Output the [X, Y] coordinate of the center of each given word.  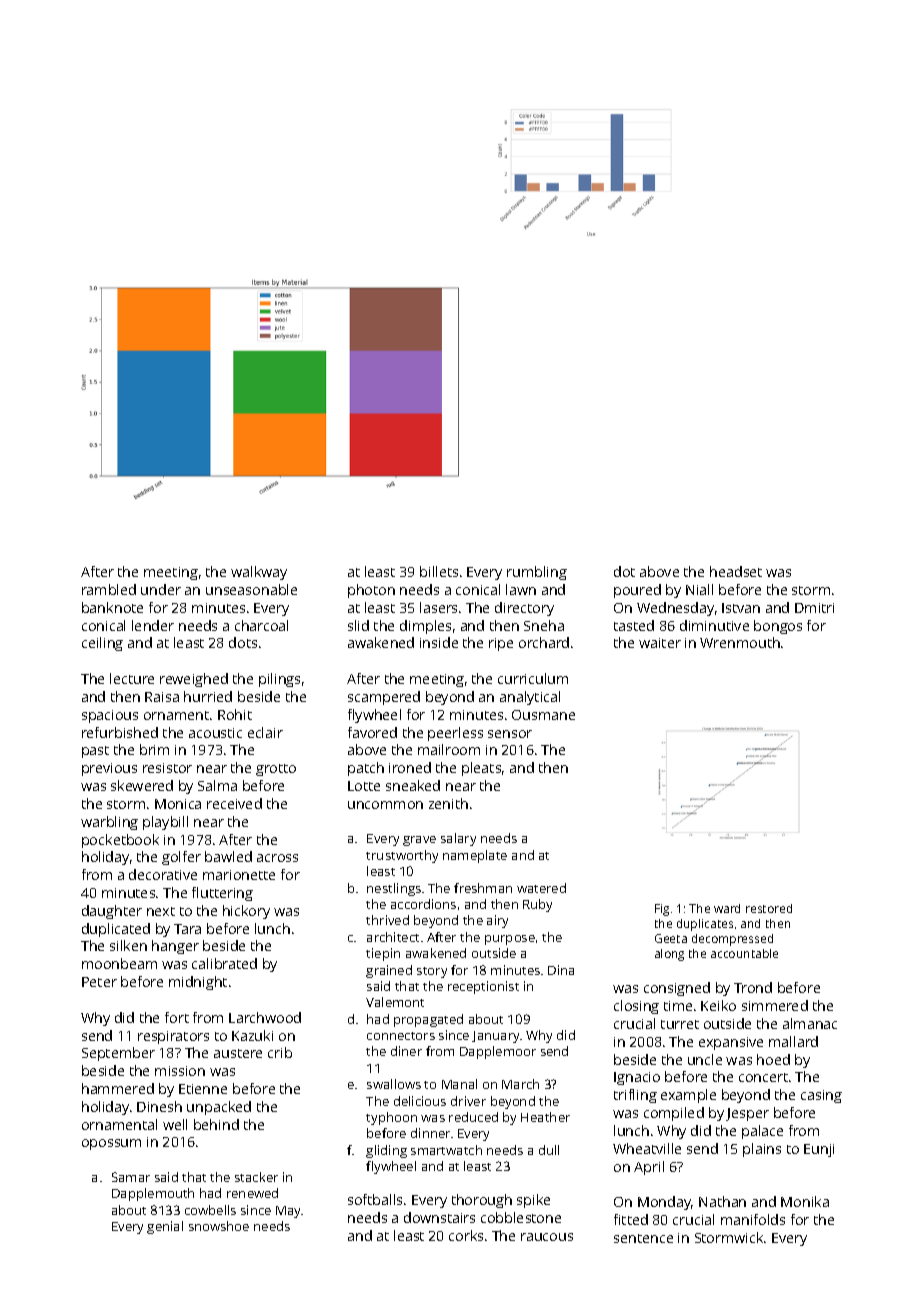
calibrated [224, 963]
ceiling [102, 644]
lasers [438, 607]
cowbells [210, 1210]
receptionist [483, 987]
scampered [384, 698]
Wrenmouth [740, 642]
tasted [634, 625]
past [95, 752]
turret [680, 1024]
